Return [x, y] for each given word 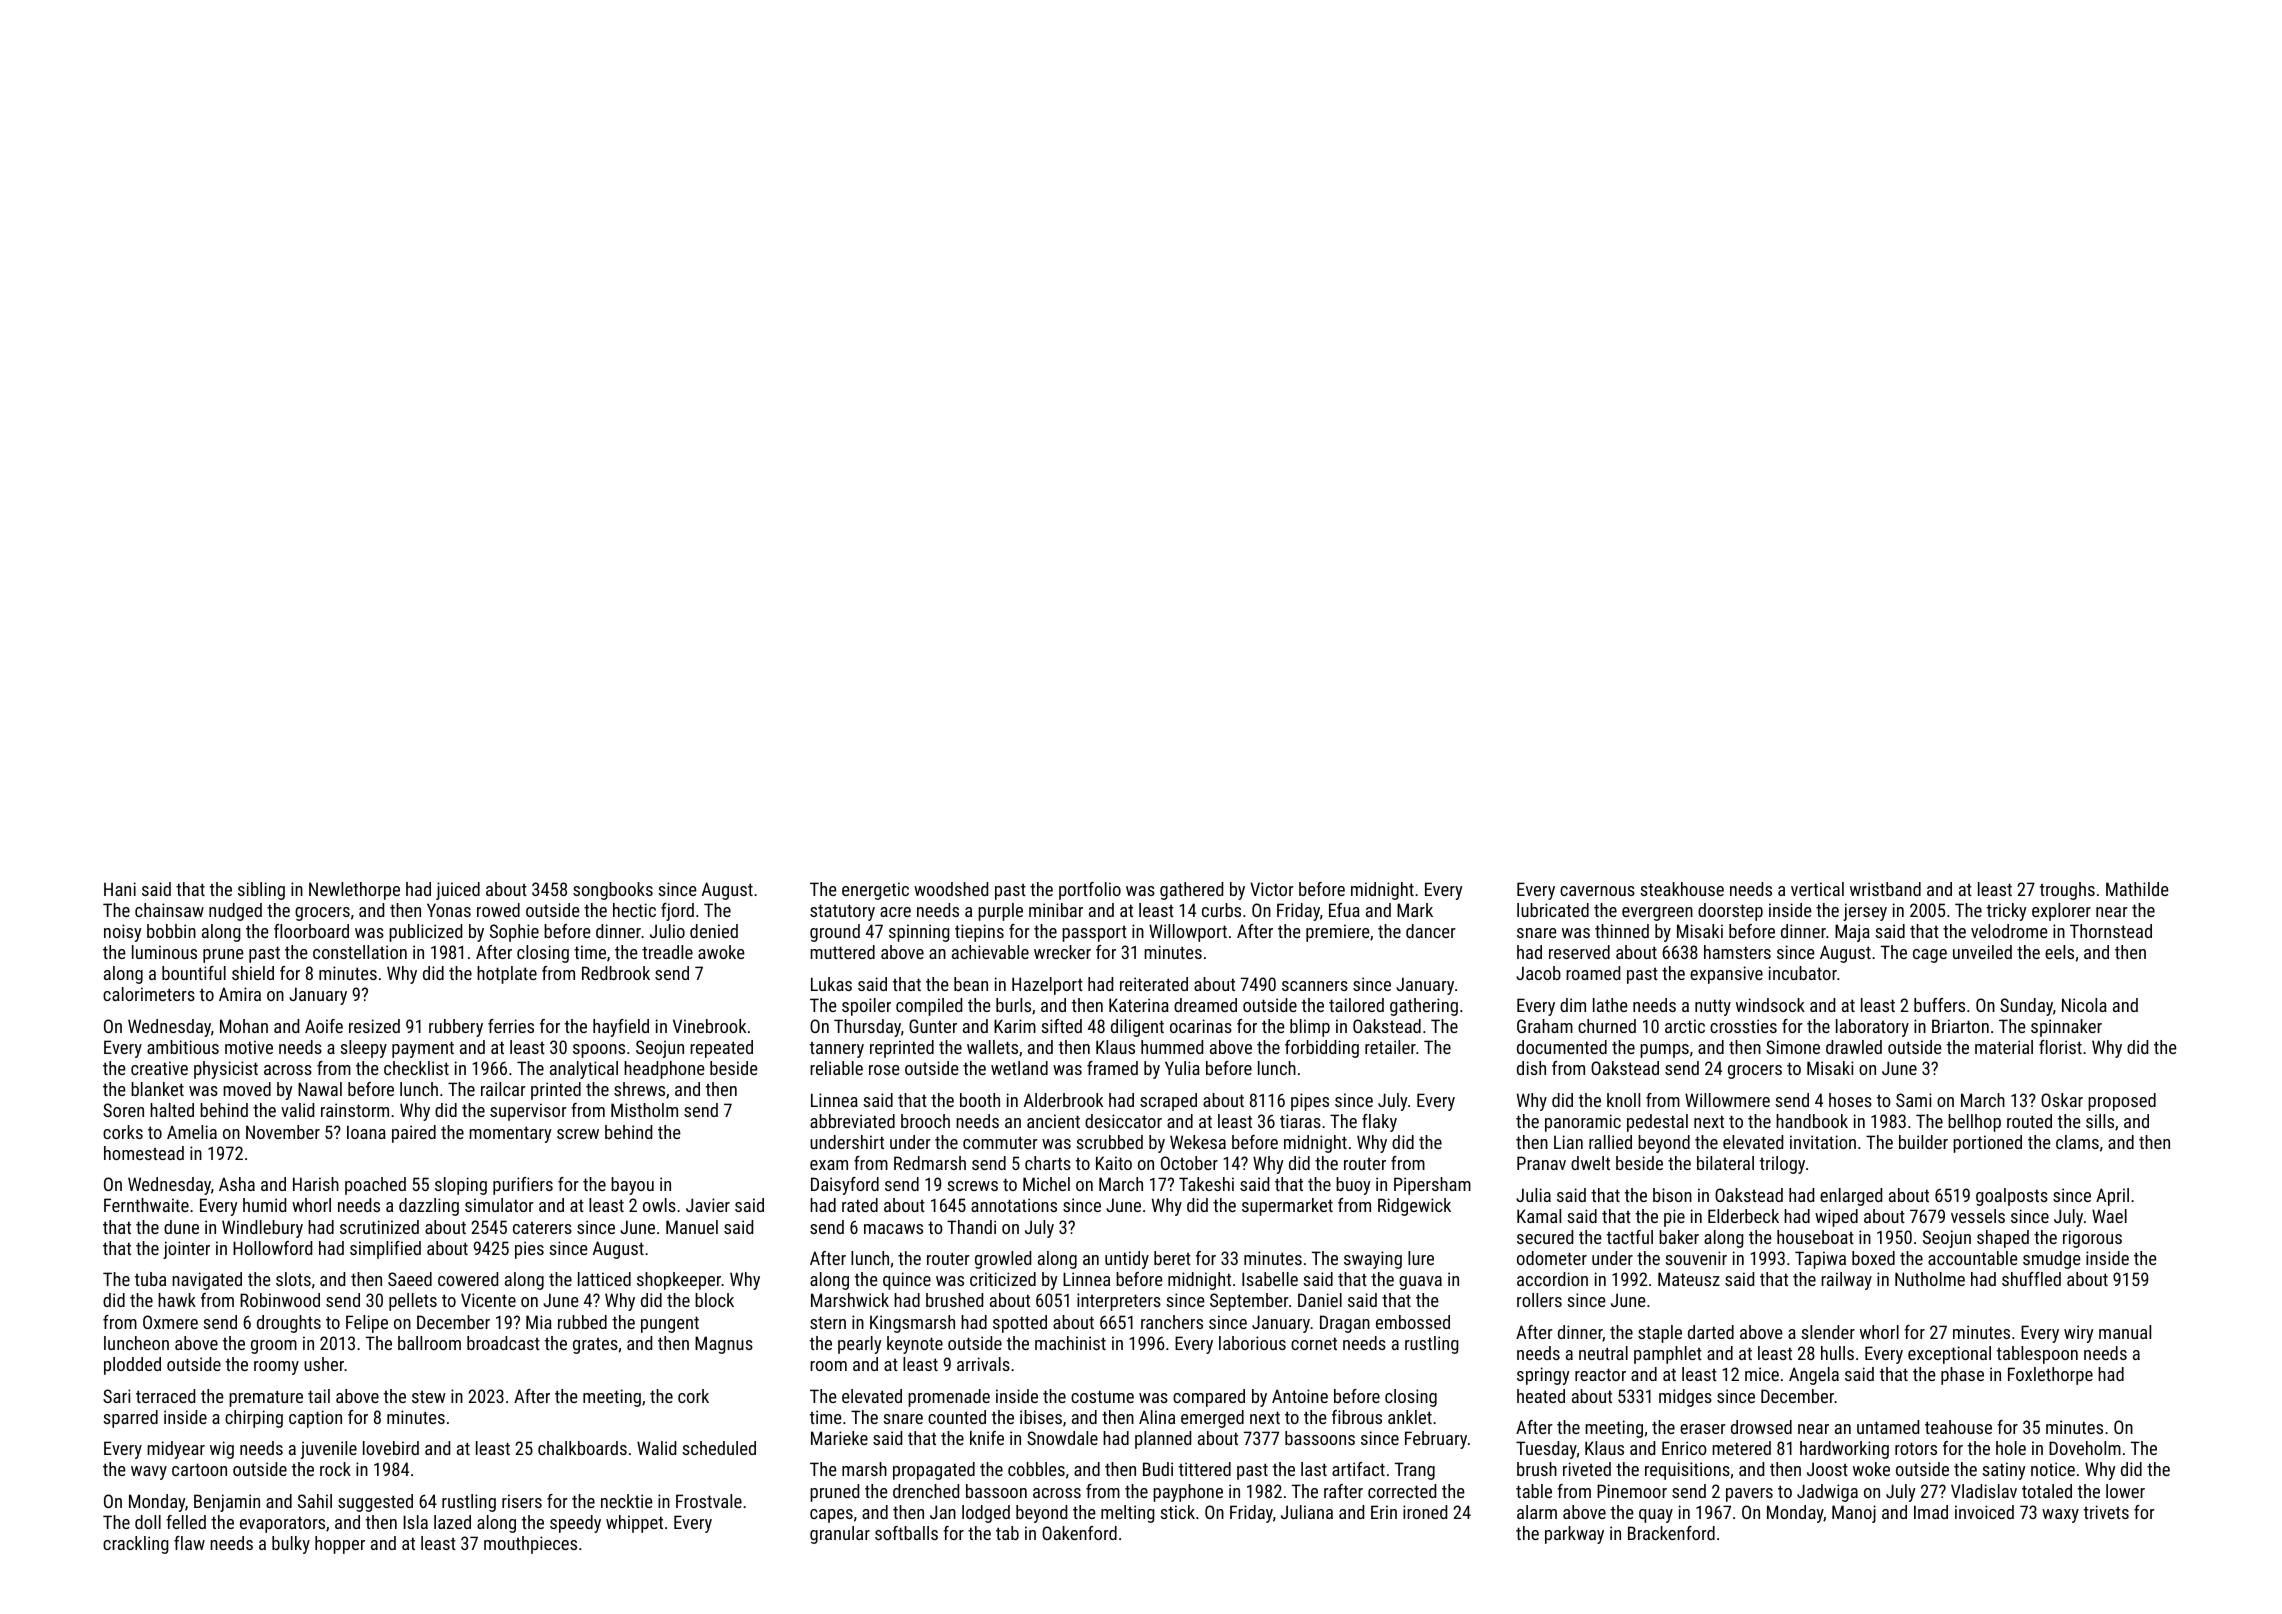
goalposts [2012, 1197]
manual [2125, 1332]
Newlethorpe [354, 891]
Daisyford [845, 1186]
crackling [136, 1545]
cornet [1314, 1343]
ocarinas [1201, 1026]
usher [324, 1364]
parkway [1574, 1535]
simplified [385, 1250]
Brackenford [1671, 1533]
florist [2060, 1047]
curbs [1221, 910]
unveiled [1982, 952]
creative [159, 1068]
